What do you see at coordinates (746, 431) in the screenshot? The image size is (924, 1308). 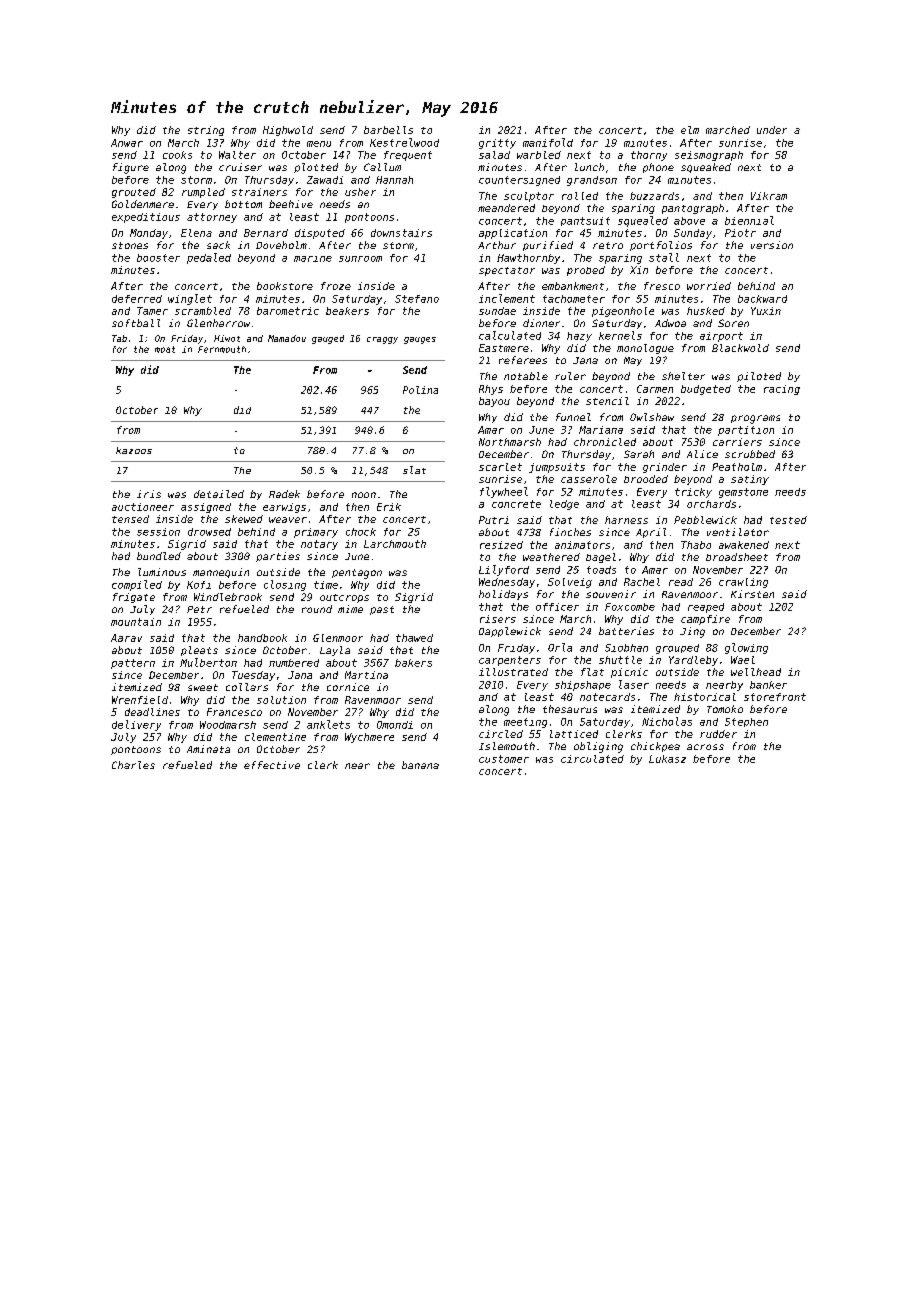 I see `partition` at bounding box center [746, 431].
